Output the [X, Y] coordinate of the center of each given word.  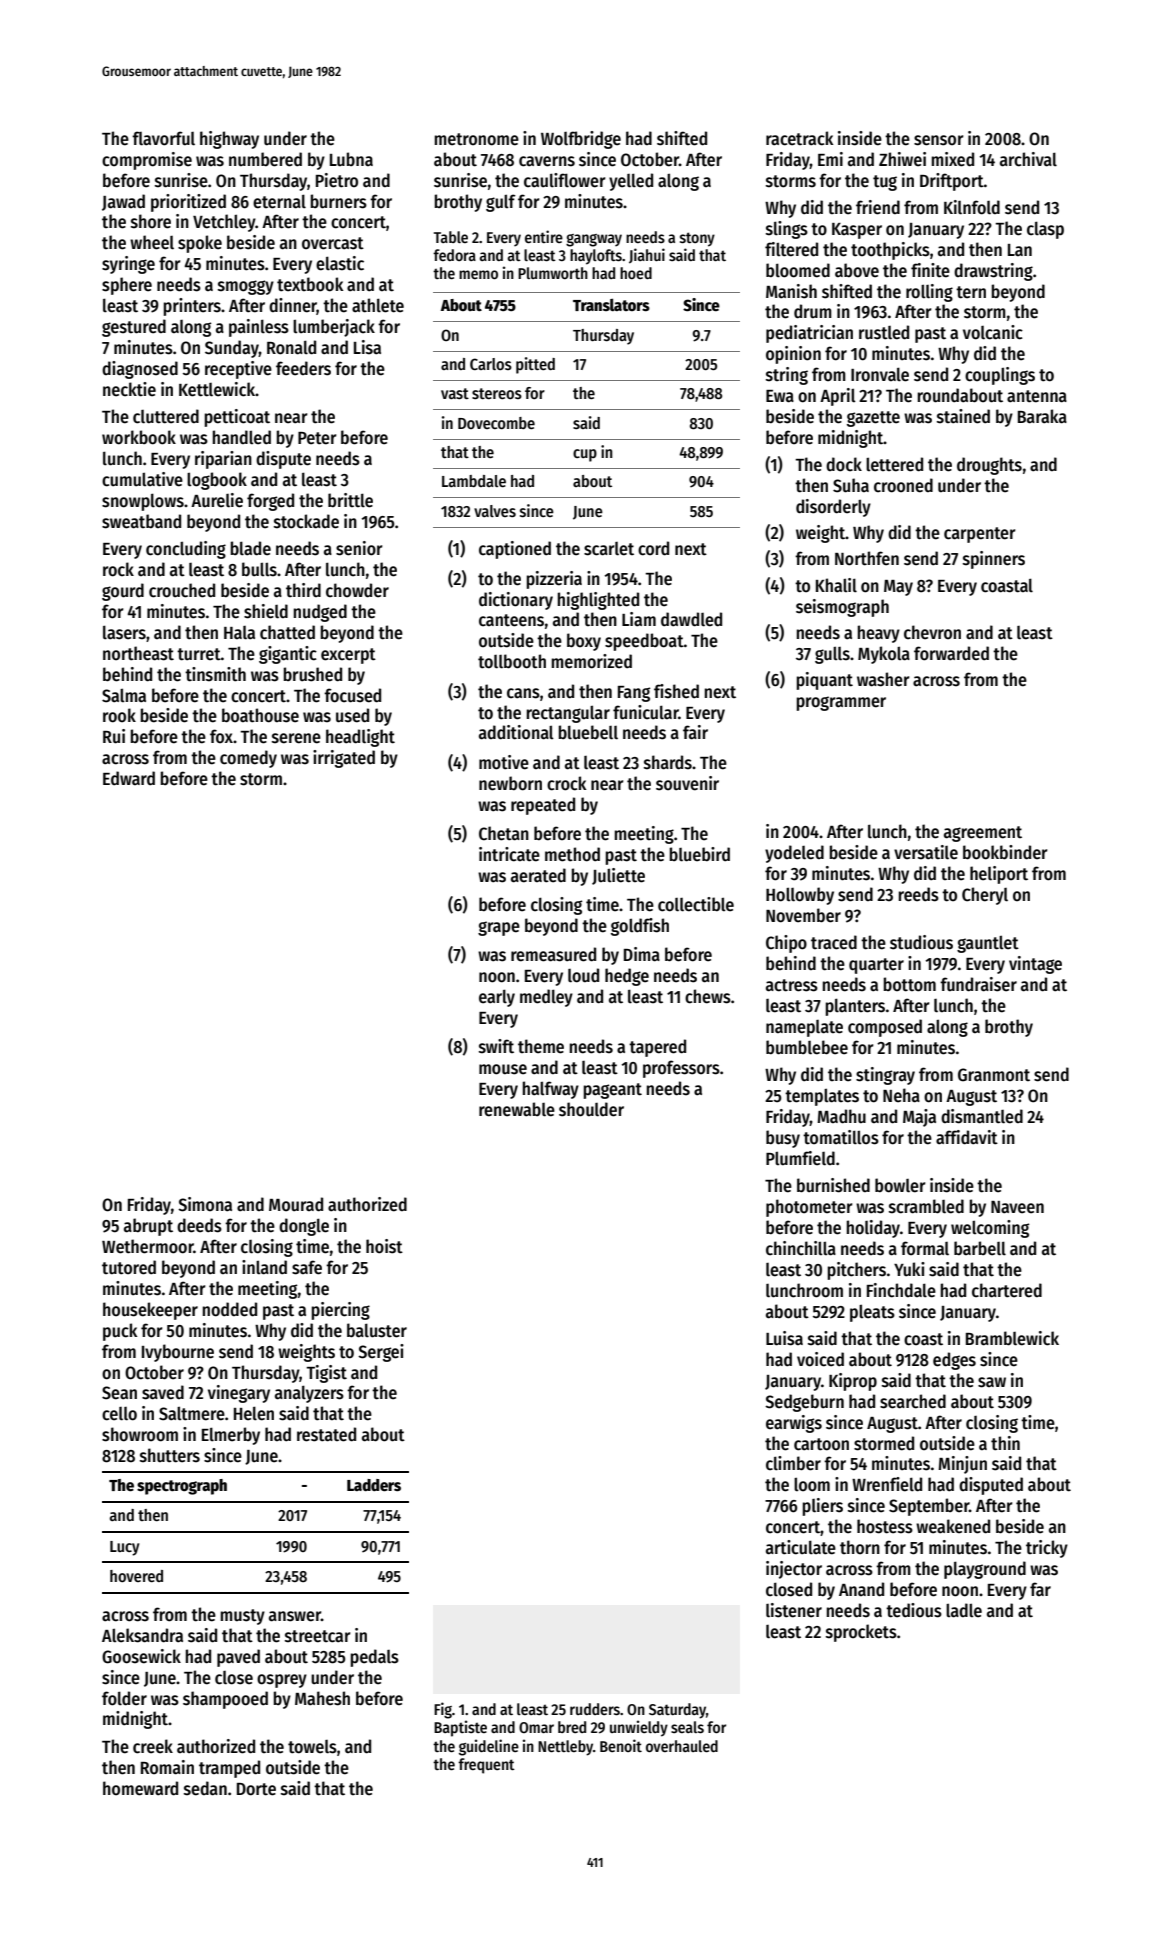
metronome [476, 139]
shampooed [225, 1700]
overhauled [682, 1746]
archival [1028, 159]
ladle [964, 1610]
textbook [310, 284]
